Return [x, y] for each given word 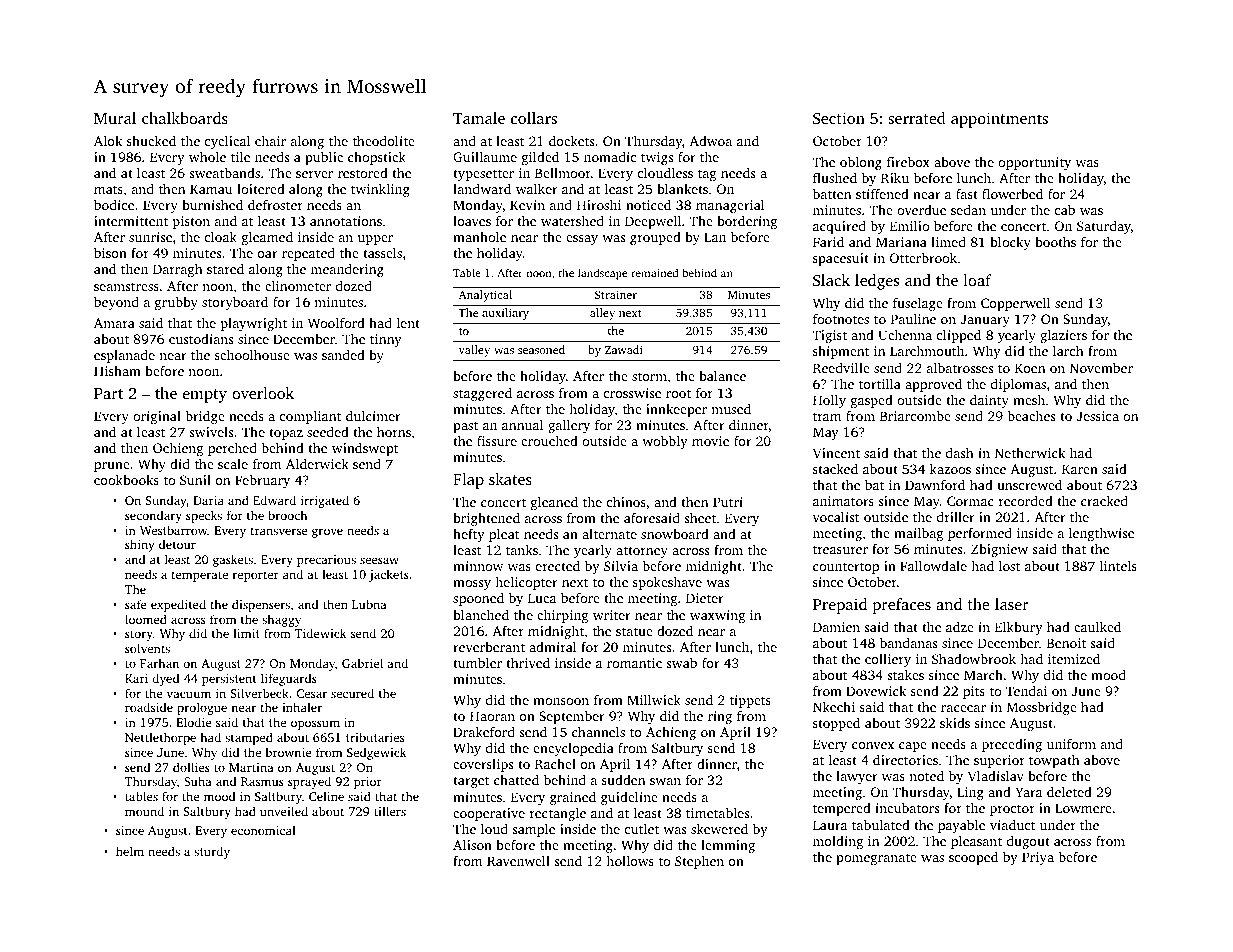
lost [1009, 565]
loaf [978, 280]
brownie [289, 752]
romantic [634, 663]
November [1101, 368]
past [465, 427]
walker [537, 189]
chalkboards [185, 118]
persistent [229, 680]
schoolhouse [252, 354]
